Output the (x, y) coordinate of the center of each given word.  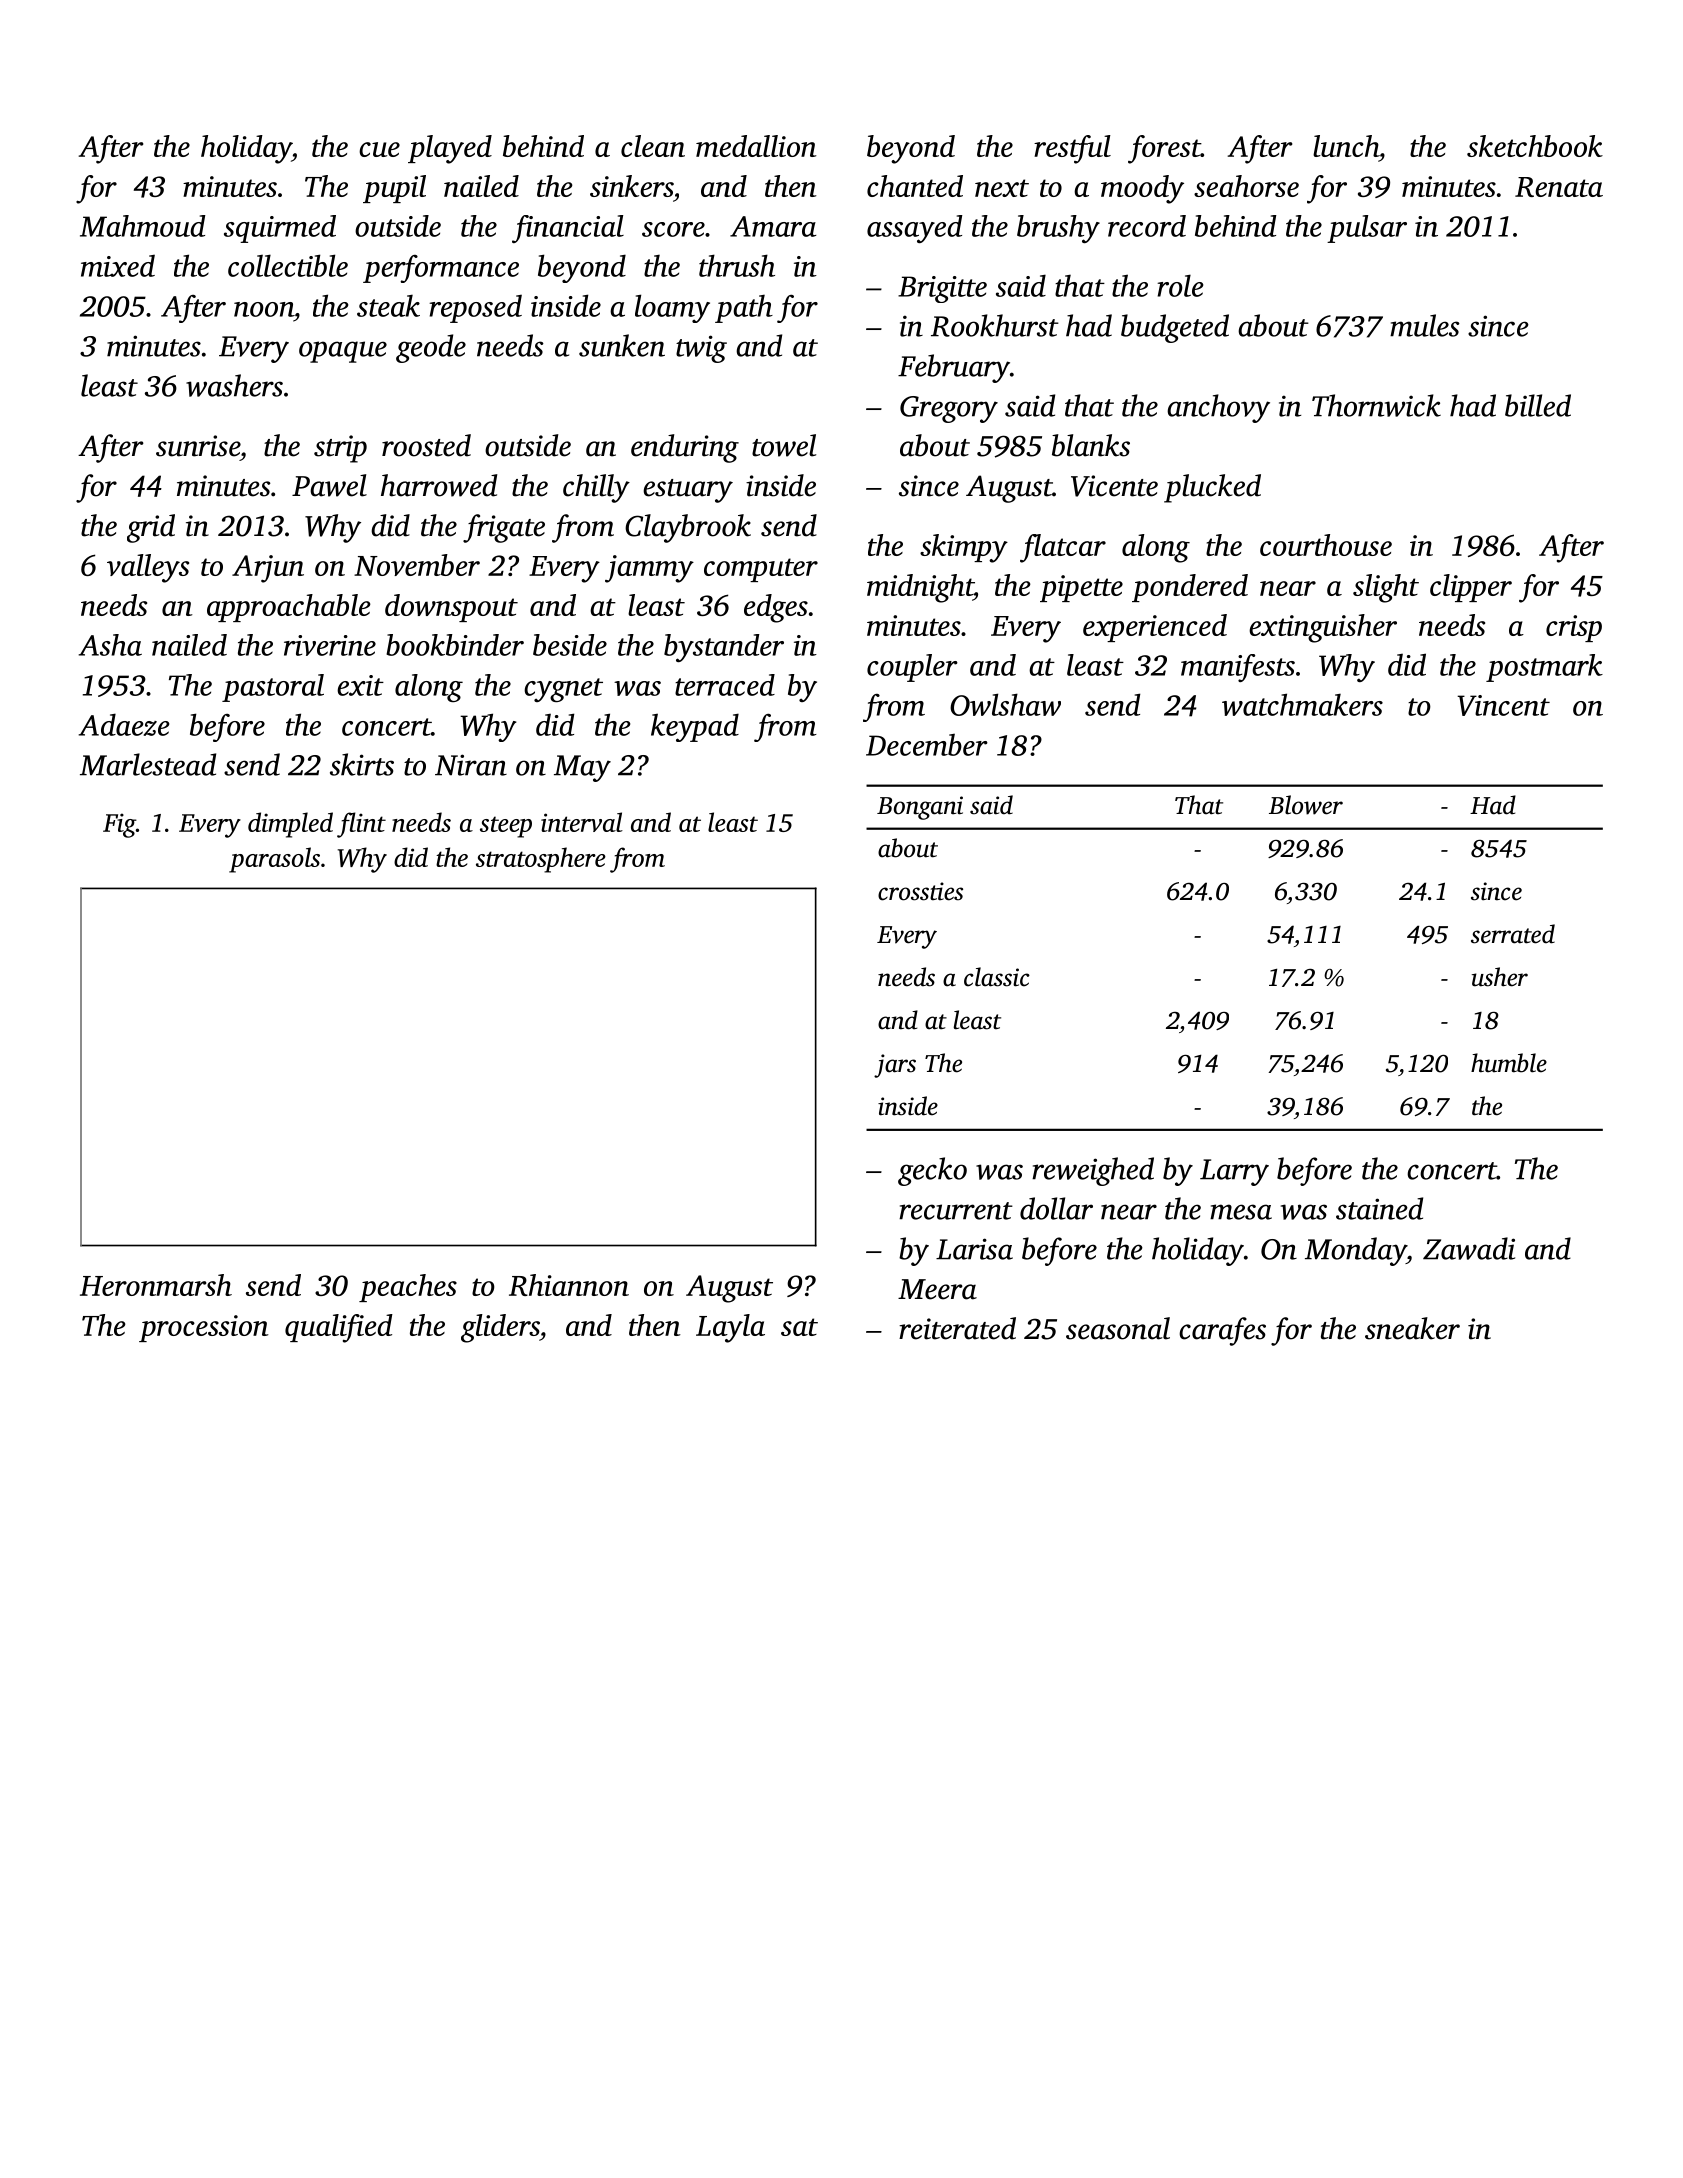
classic (997, 977)
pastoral (273, 688)
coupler (912, 668)
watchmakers (1302, 704)
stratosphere (541, 860)
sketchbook (1535, 146)
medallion (756, 146)
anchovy (1218, 408)
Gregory (949, 409)
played (450, 149)
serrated (1513, 934)
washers (234, 385)
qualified (339, 1328)
